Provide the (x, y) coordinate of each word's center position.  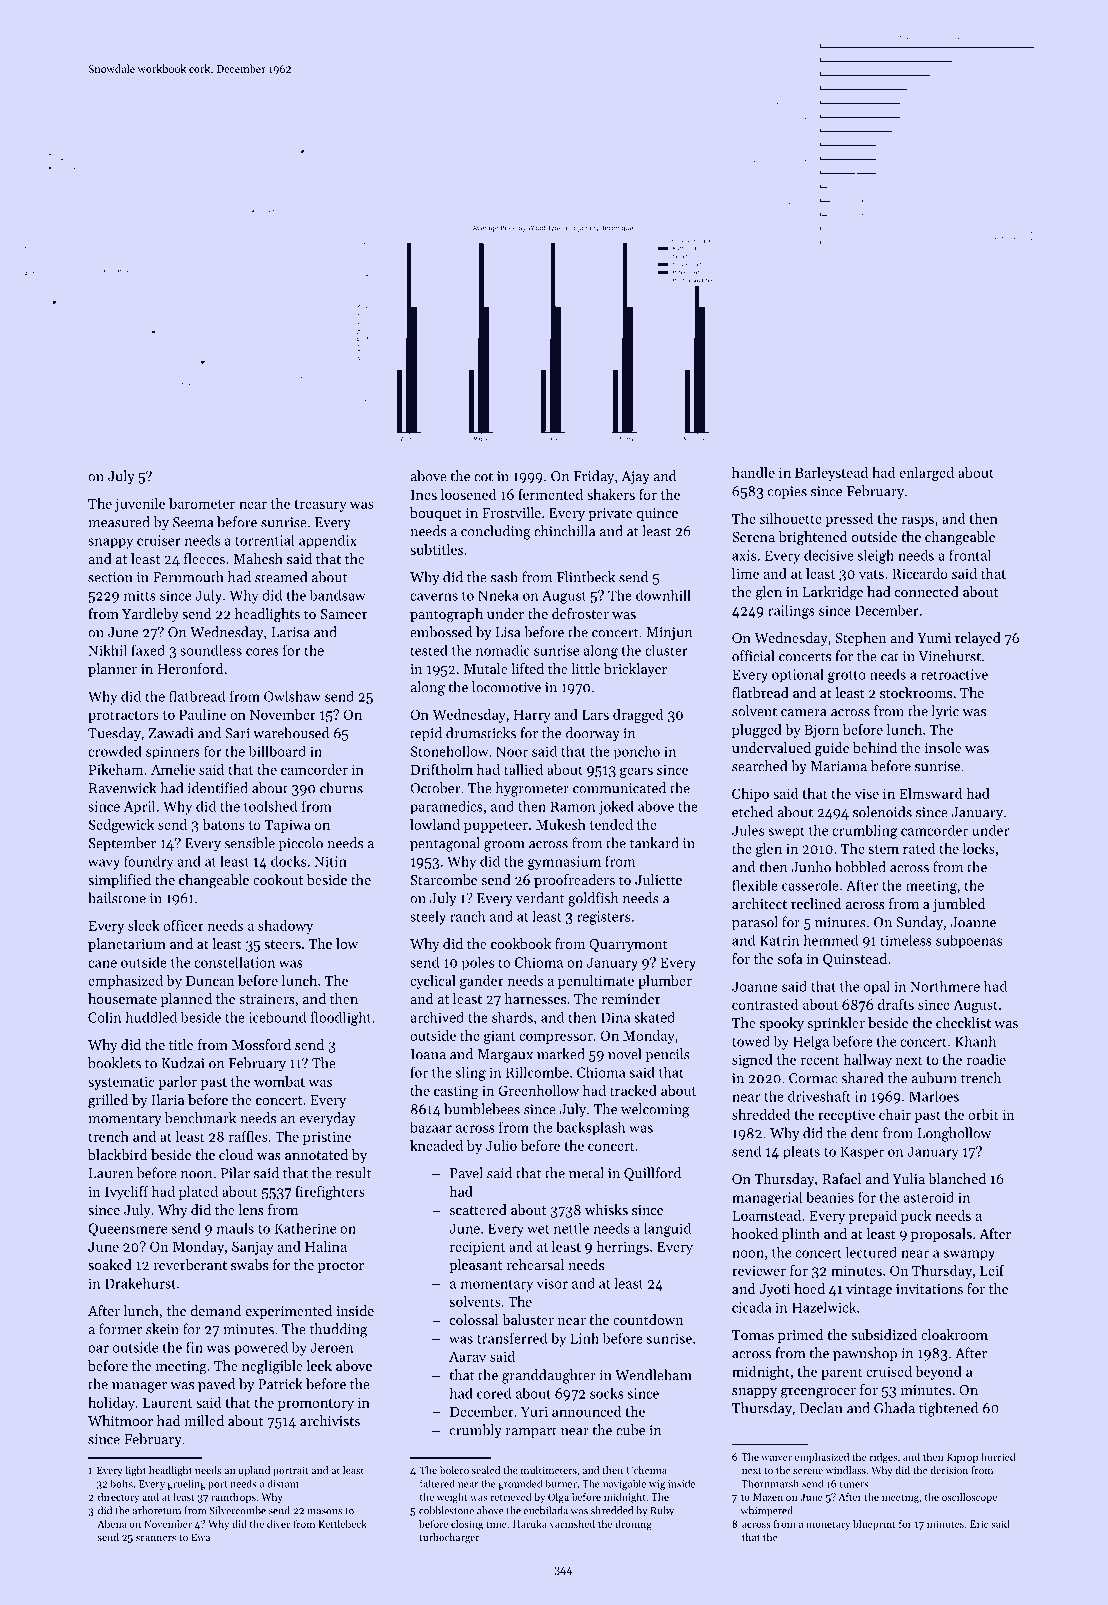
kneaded (436, 1145)
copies (787, 492)
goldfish (593, 899)
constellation (234, 962)
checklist (963, 1022)
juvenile (140, 505)
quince (657, 514)
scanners (156, 1538)
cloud (236, 1154)
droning (633, 1525)
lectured (871, 1252)
